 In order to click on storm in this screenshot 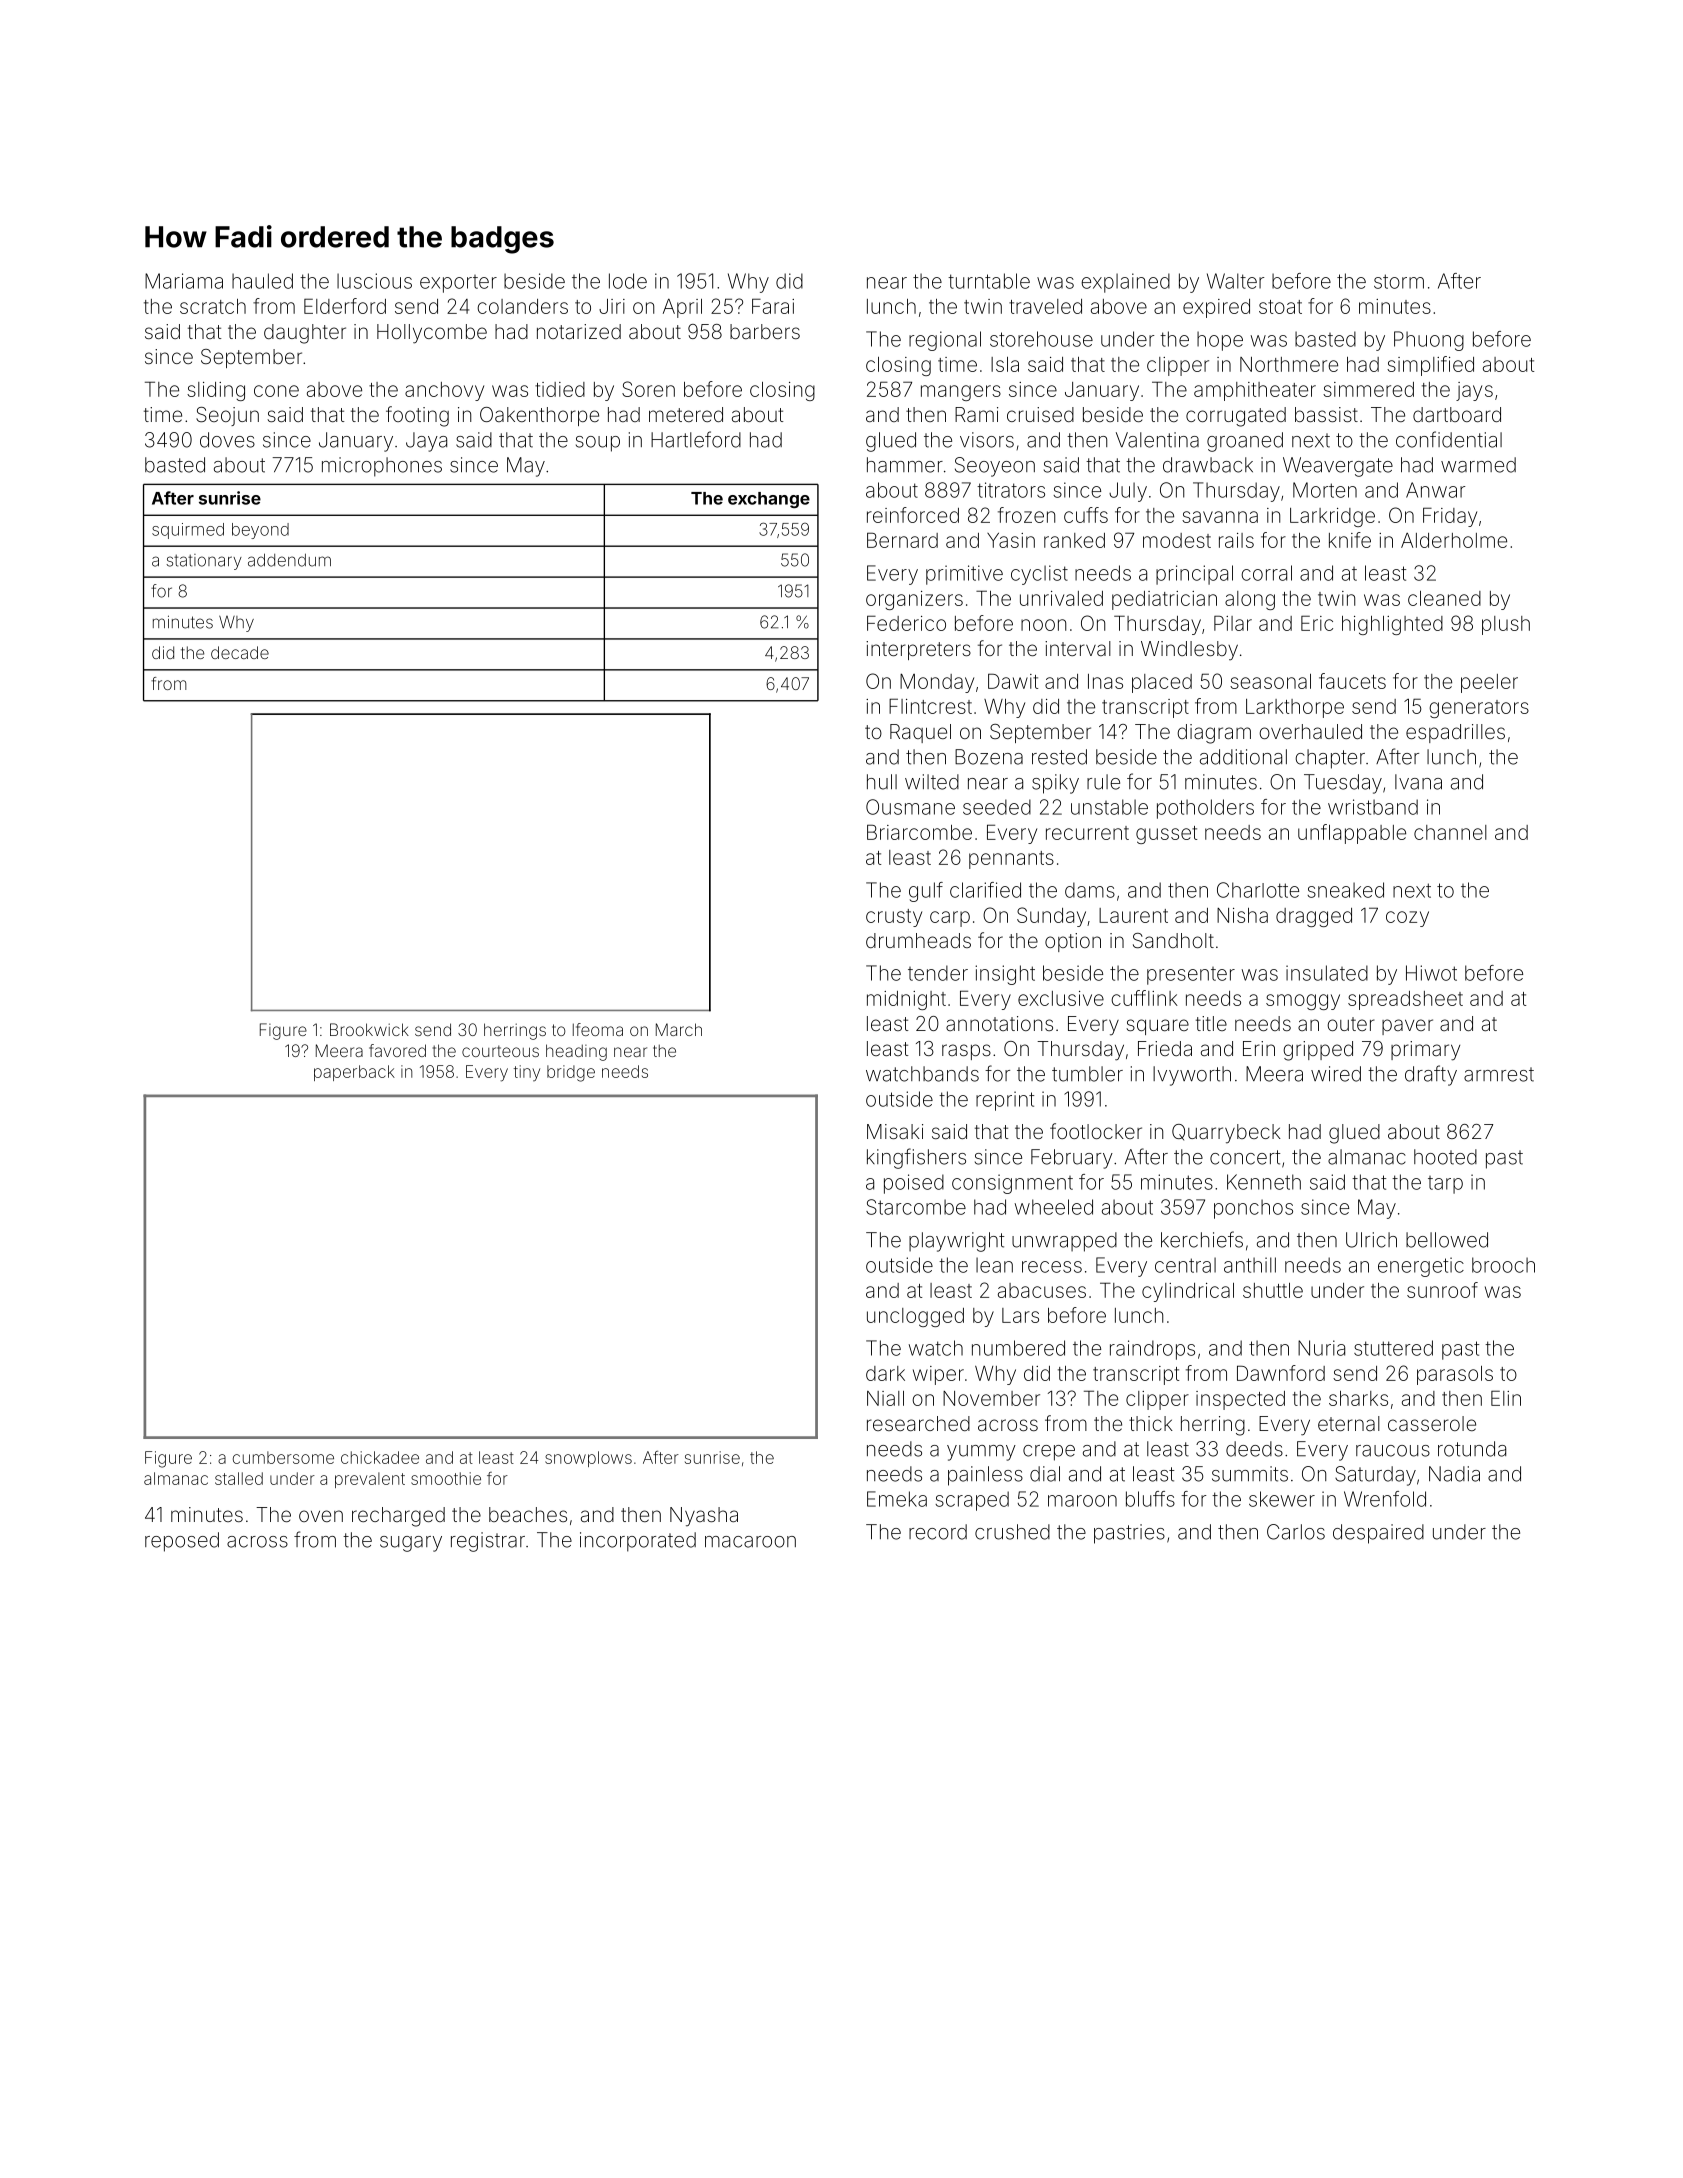, I will do `click(1399, 281)`.
